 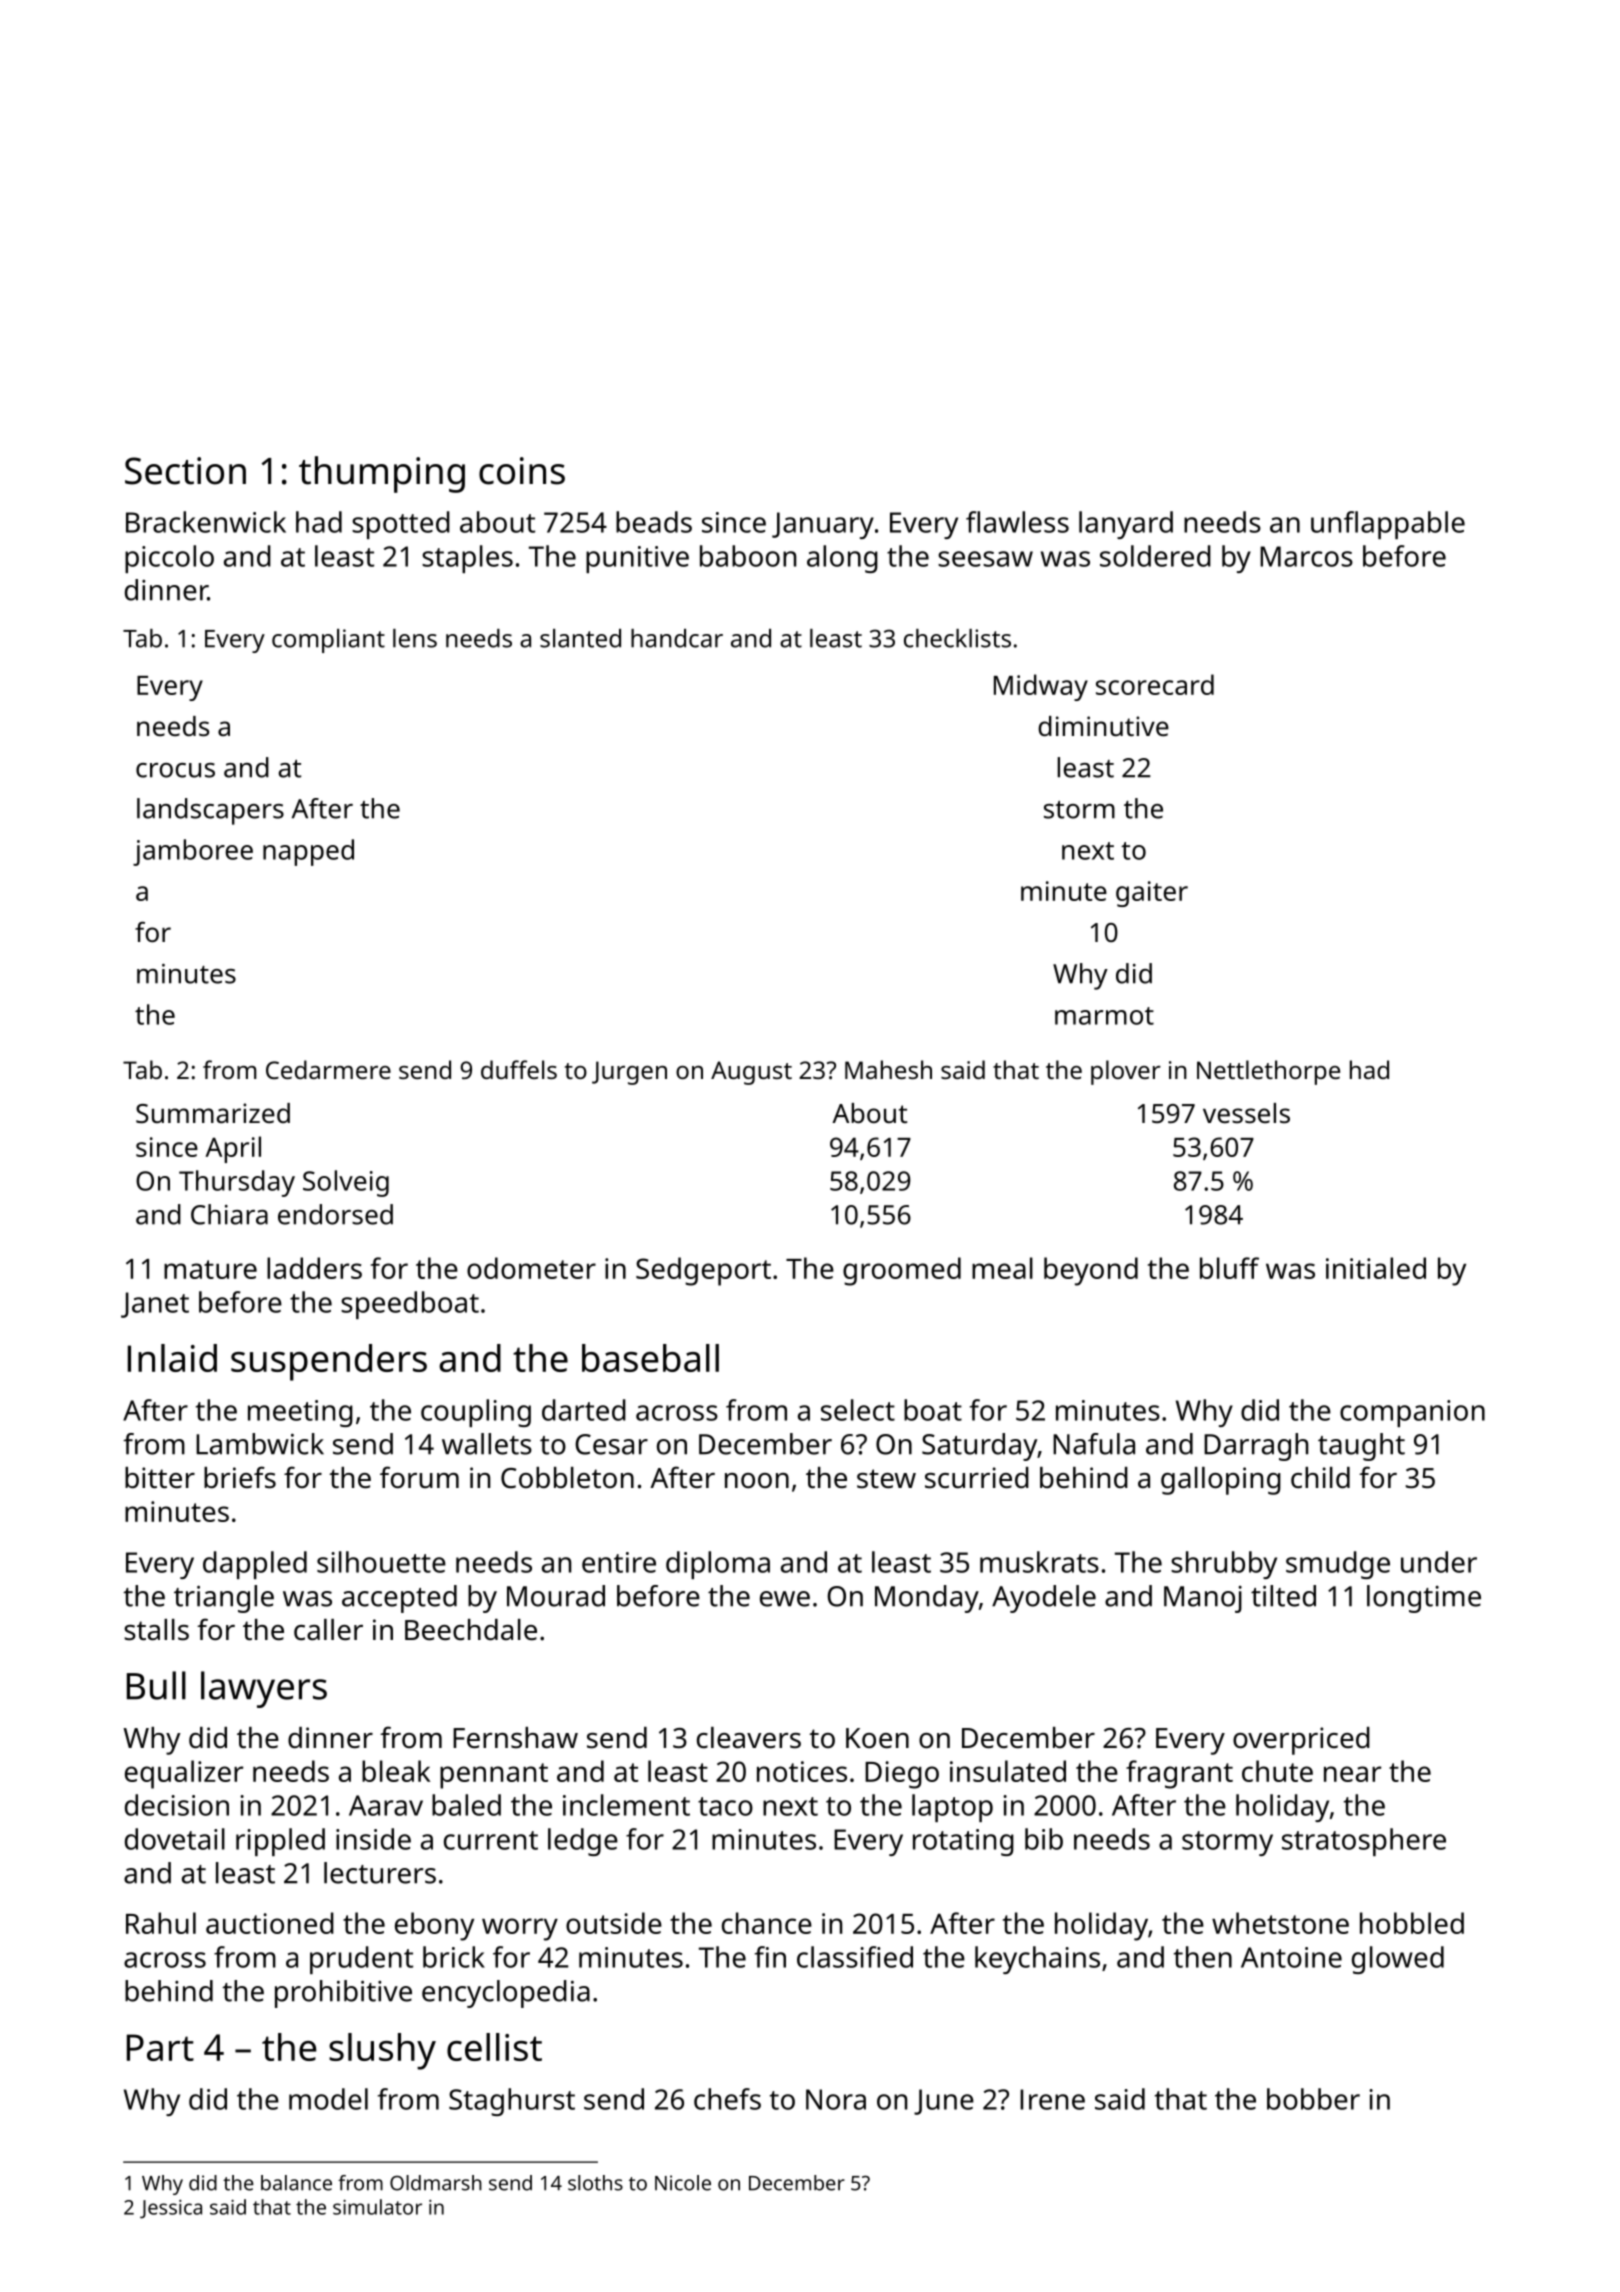 What do you see at coordinates (703, 1271) in the screenshot?
I see `Sedgeport` at bounding box center [703, 1271].
